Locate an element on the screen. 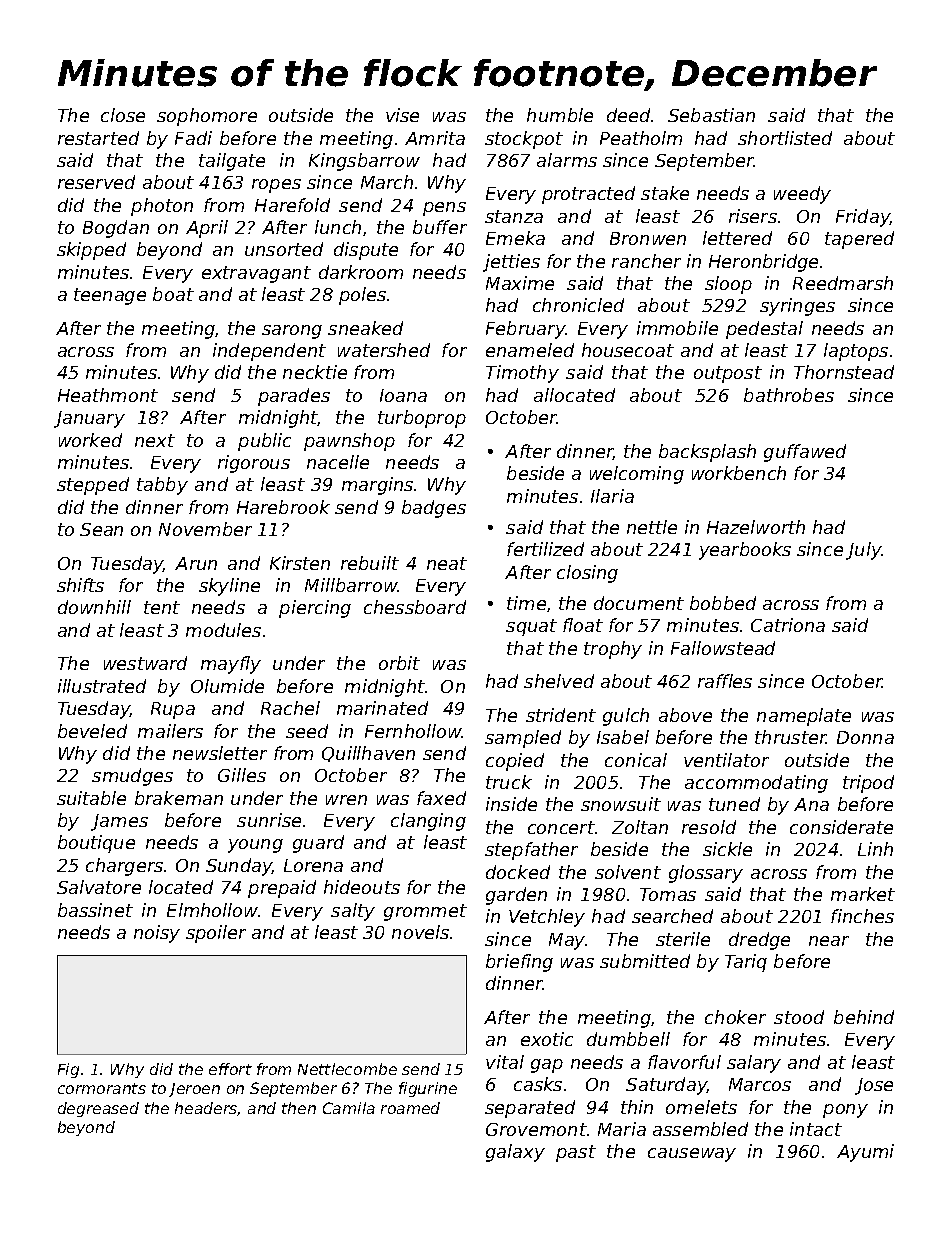  Peatholm is located at coordinates (641, 138).
